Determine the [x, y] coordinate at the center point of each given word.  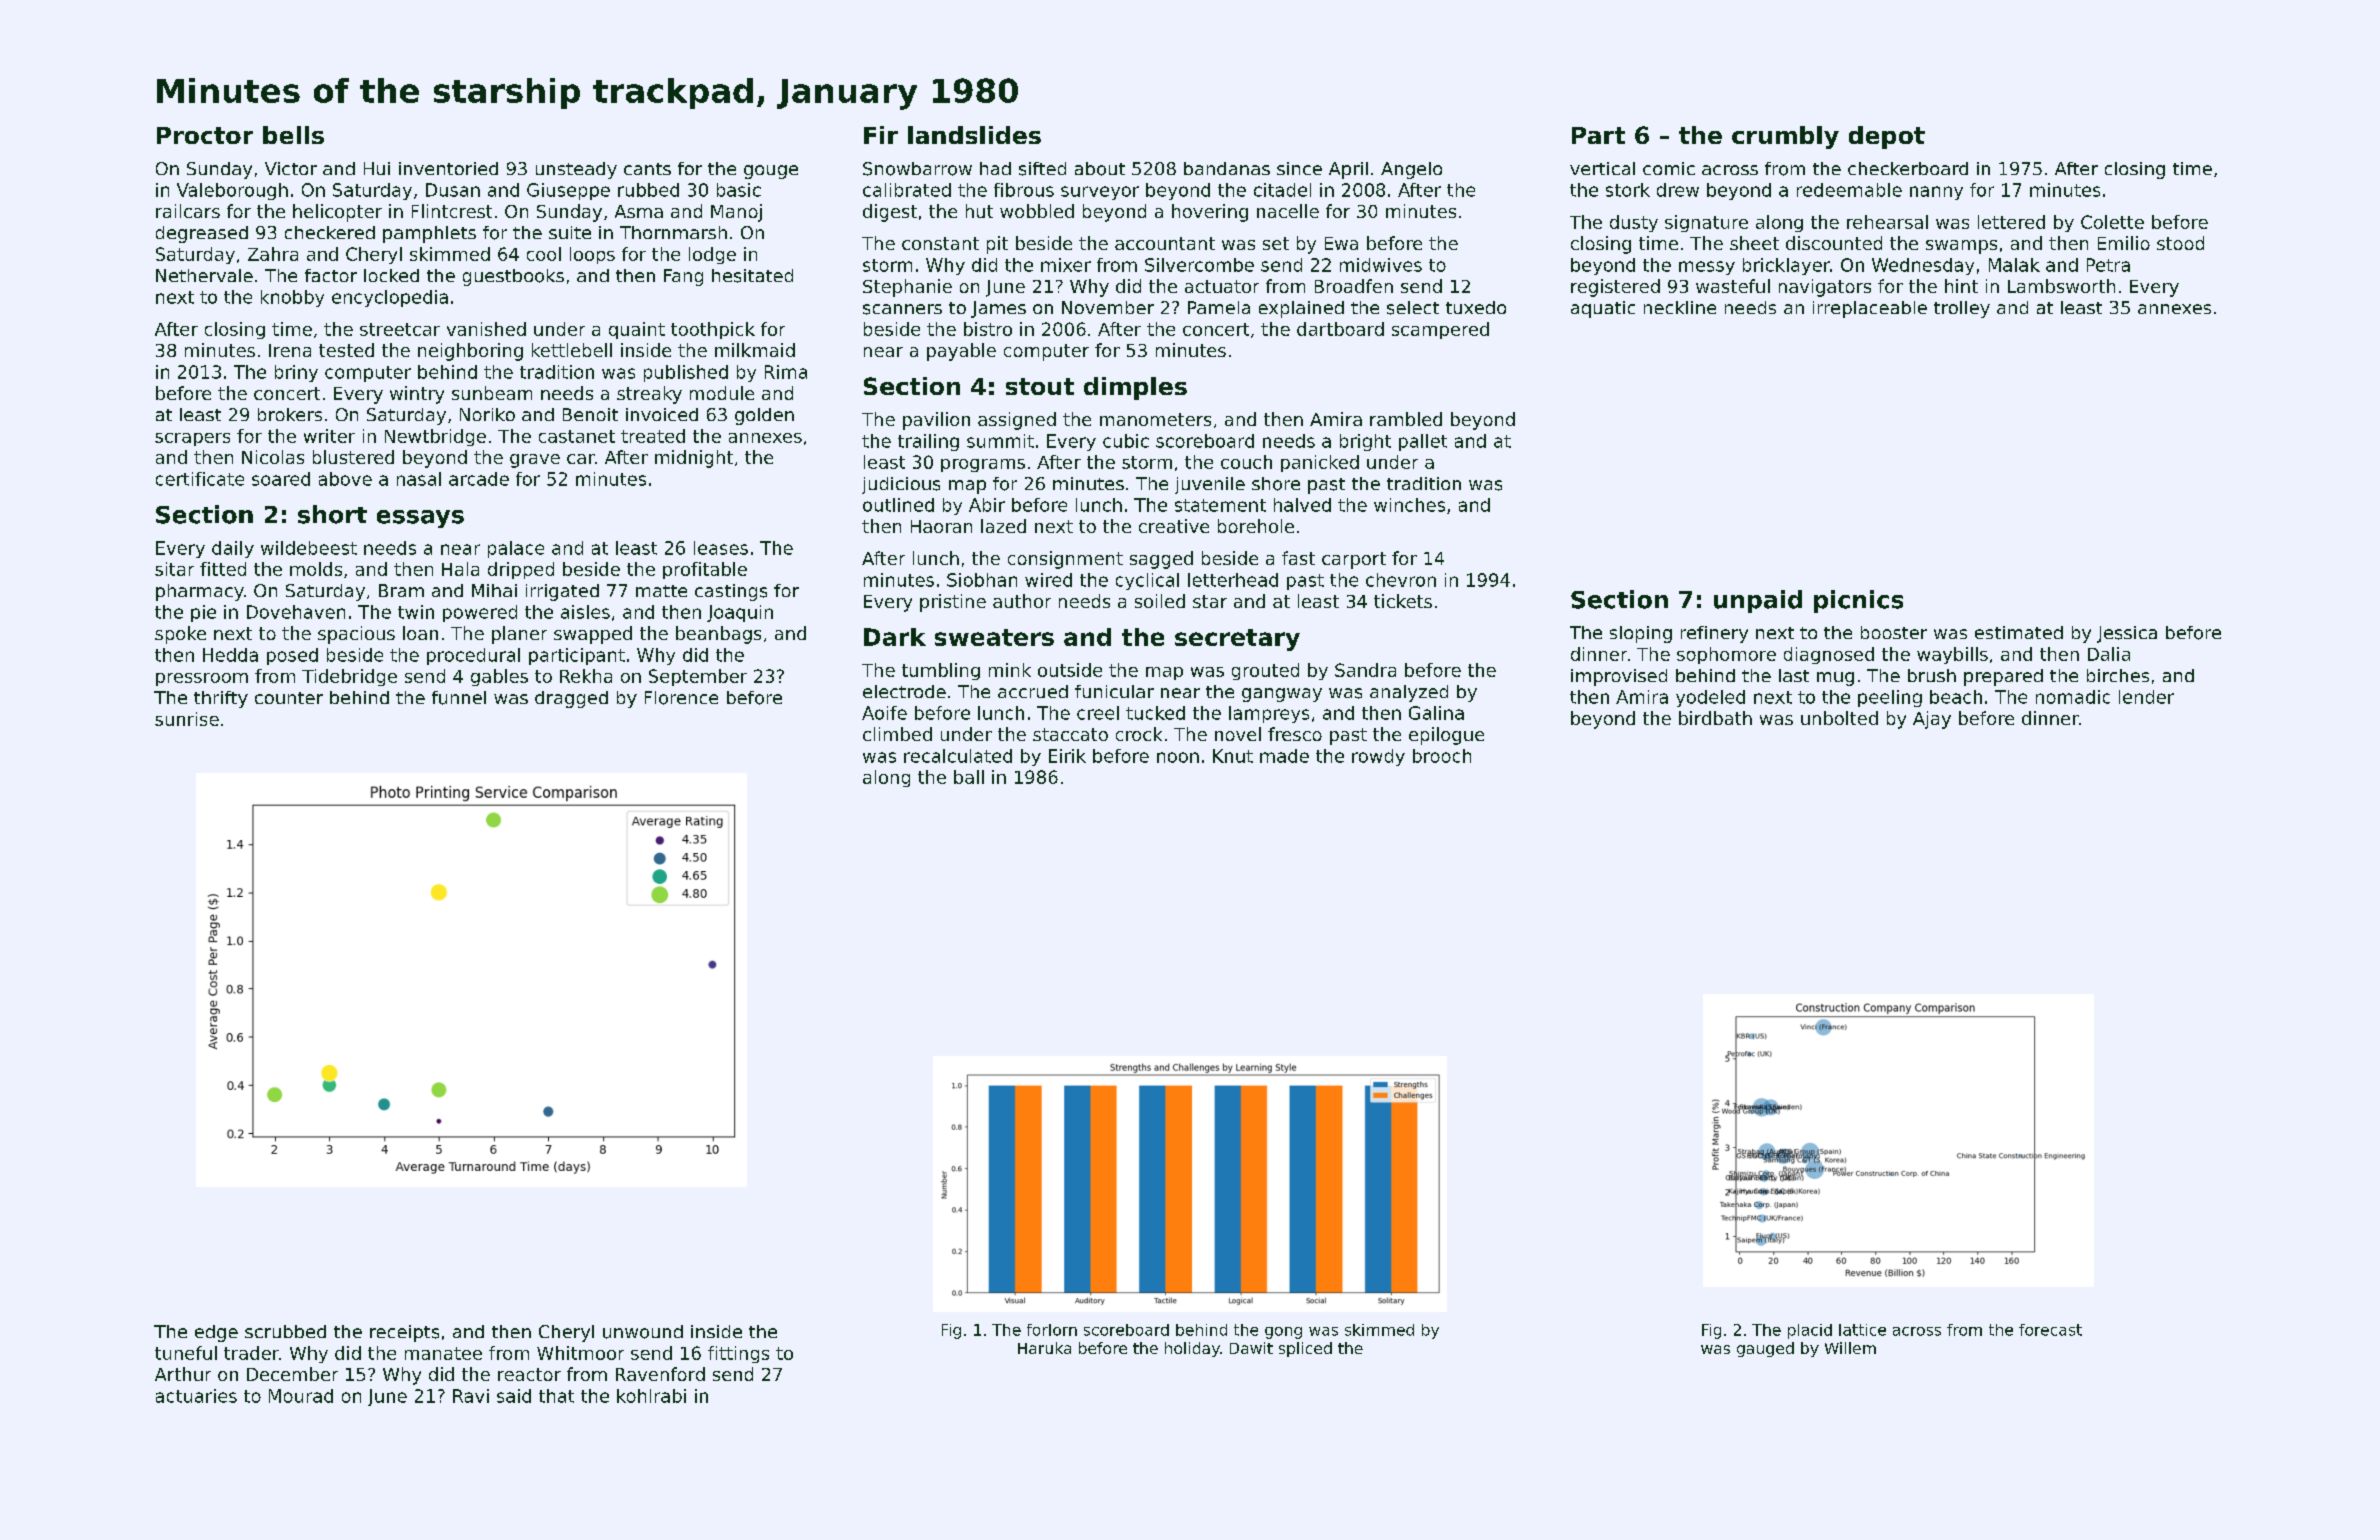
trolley [1962, 309]
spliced [1305, 1349]
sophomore [1726, 655]
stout [1040, 386]
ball [969, 777]
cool [544, 254]
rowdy [1378, 757]
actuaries [196, 1396]
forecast [2050, 1330]
